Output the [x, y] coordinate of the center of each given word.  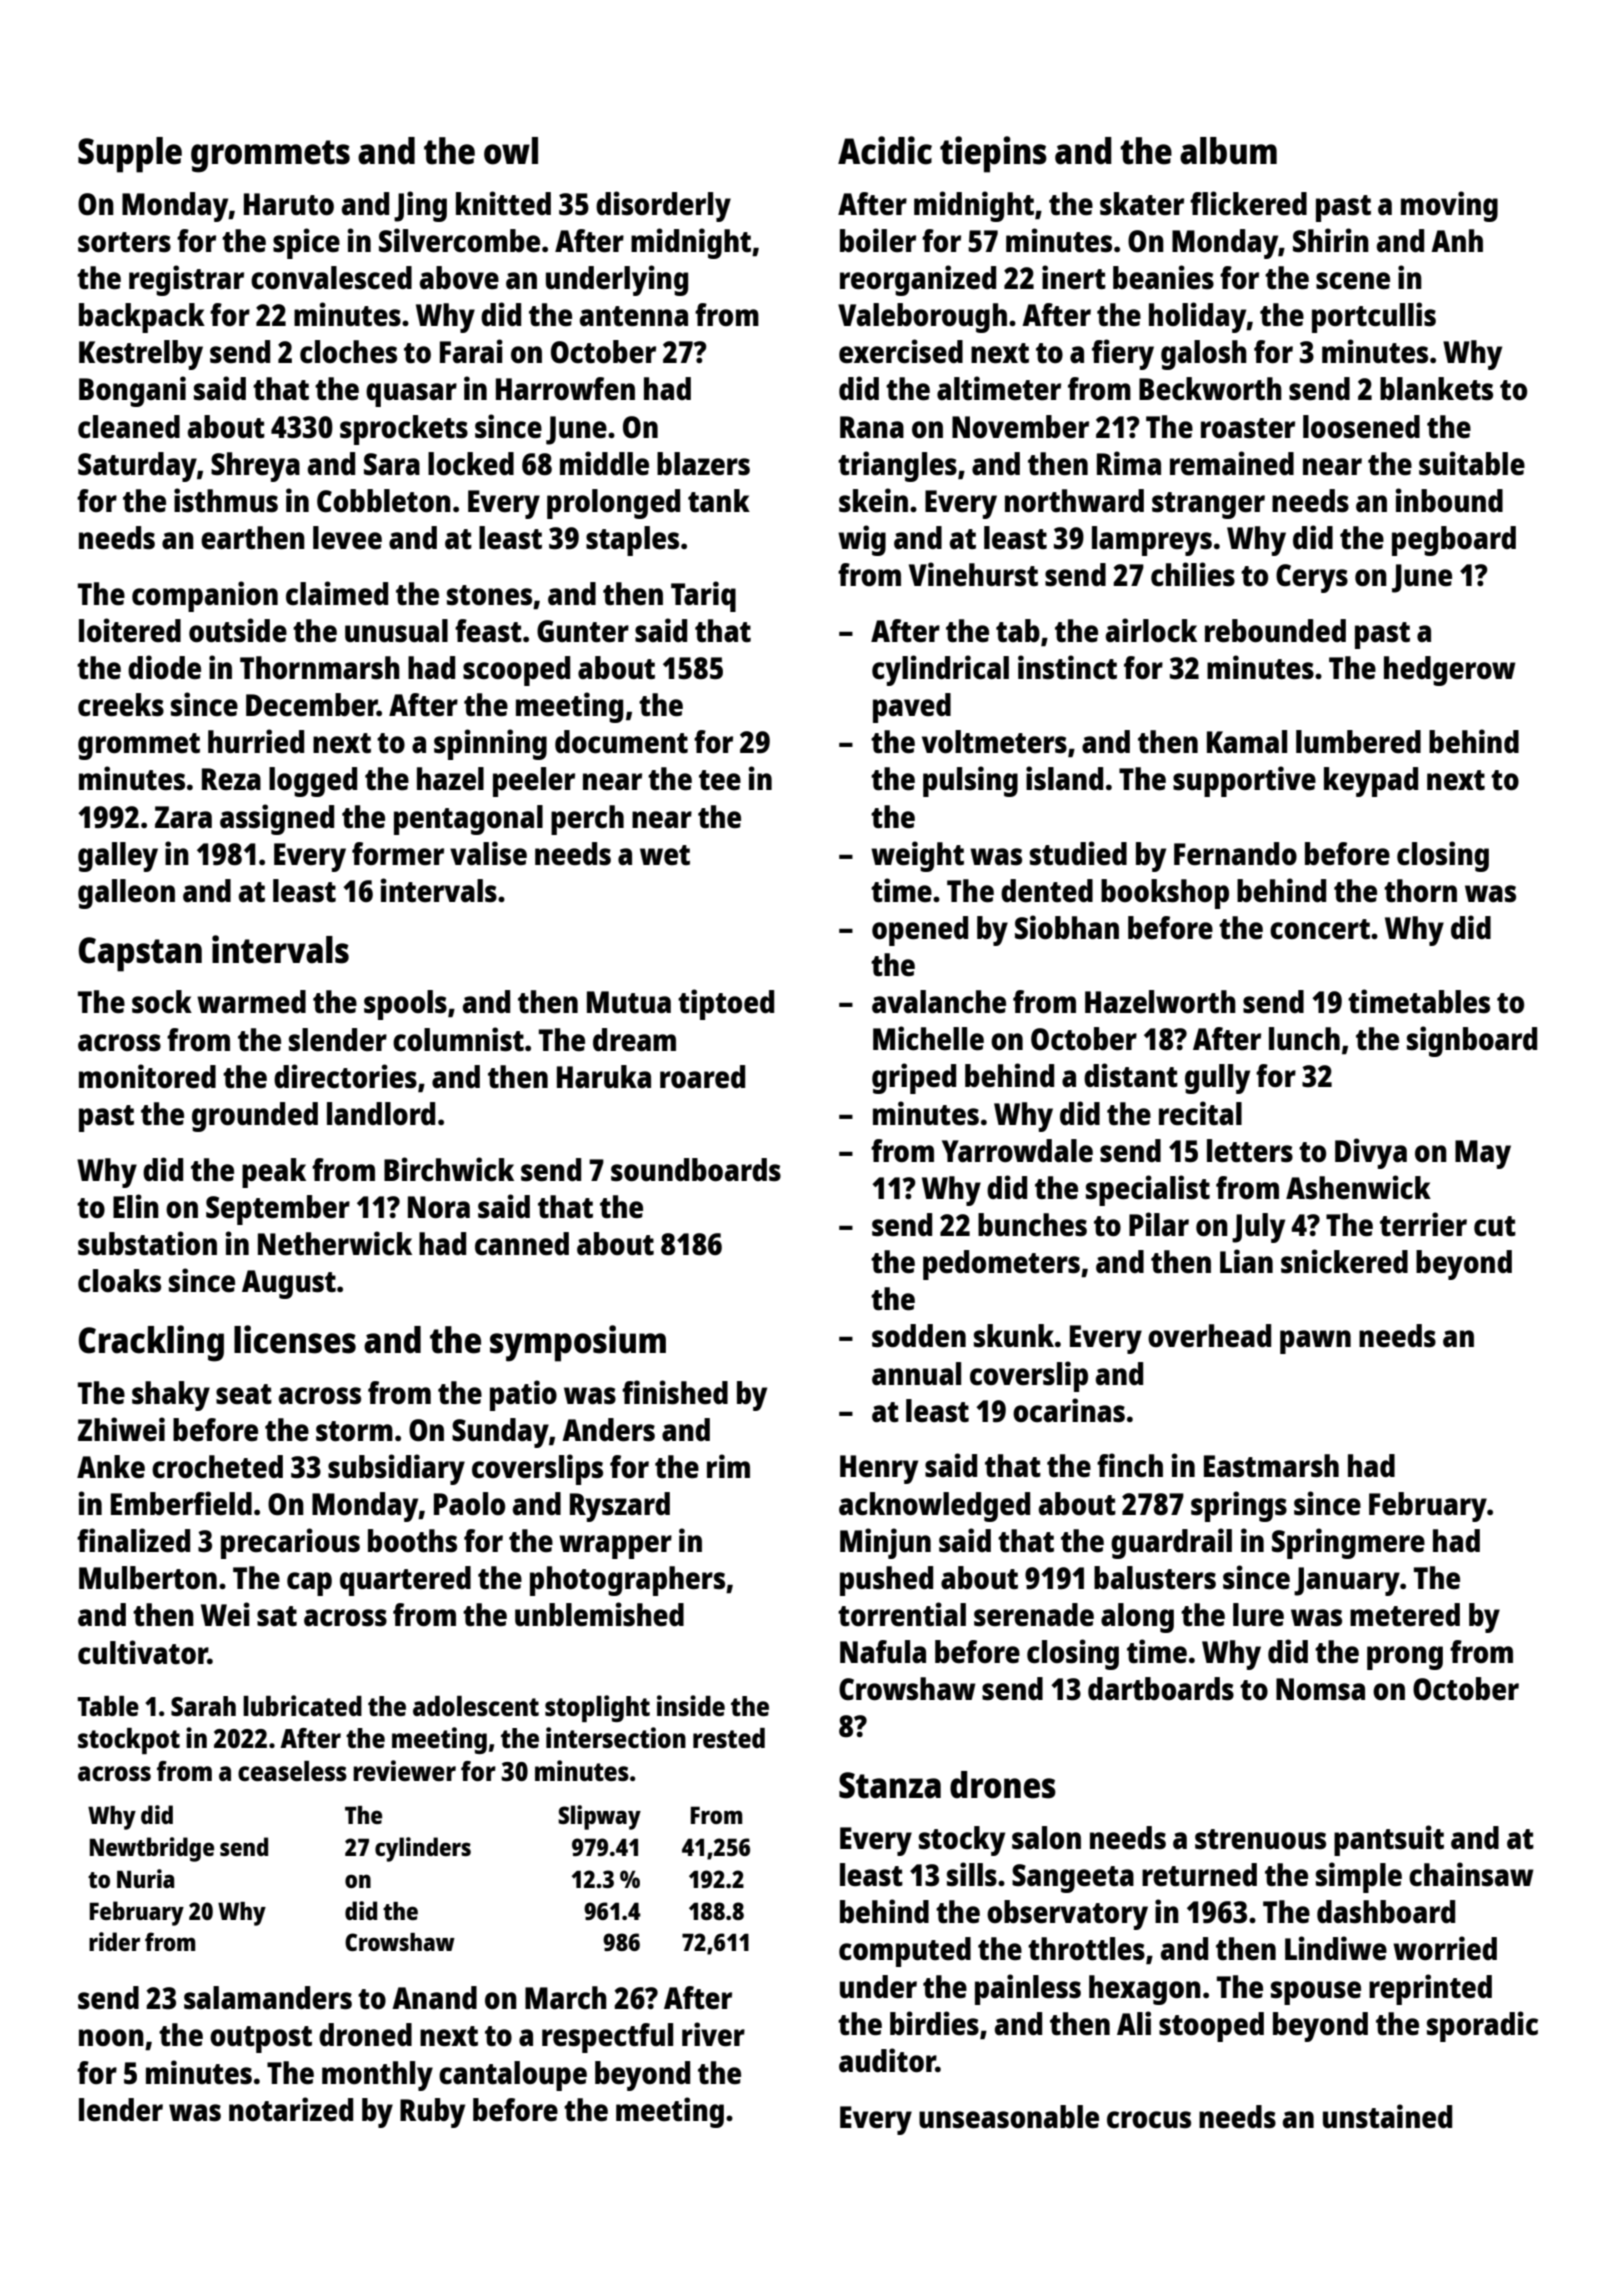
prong [1405, 1658]
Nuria [145, 1878]
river [713, 2034]
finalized [133, 1540]
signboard [1472, 1041]
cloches [348, 351]
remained [1232, 463]
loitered [130, 630]
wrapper [615, 1547]
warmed [251, 1001]
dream [634, 1039]
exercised [901, 351]
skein [873, 500]
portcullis [1374, 317]
